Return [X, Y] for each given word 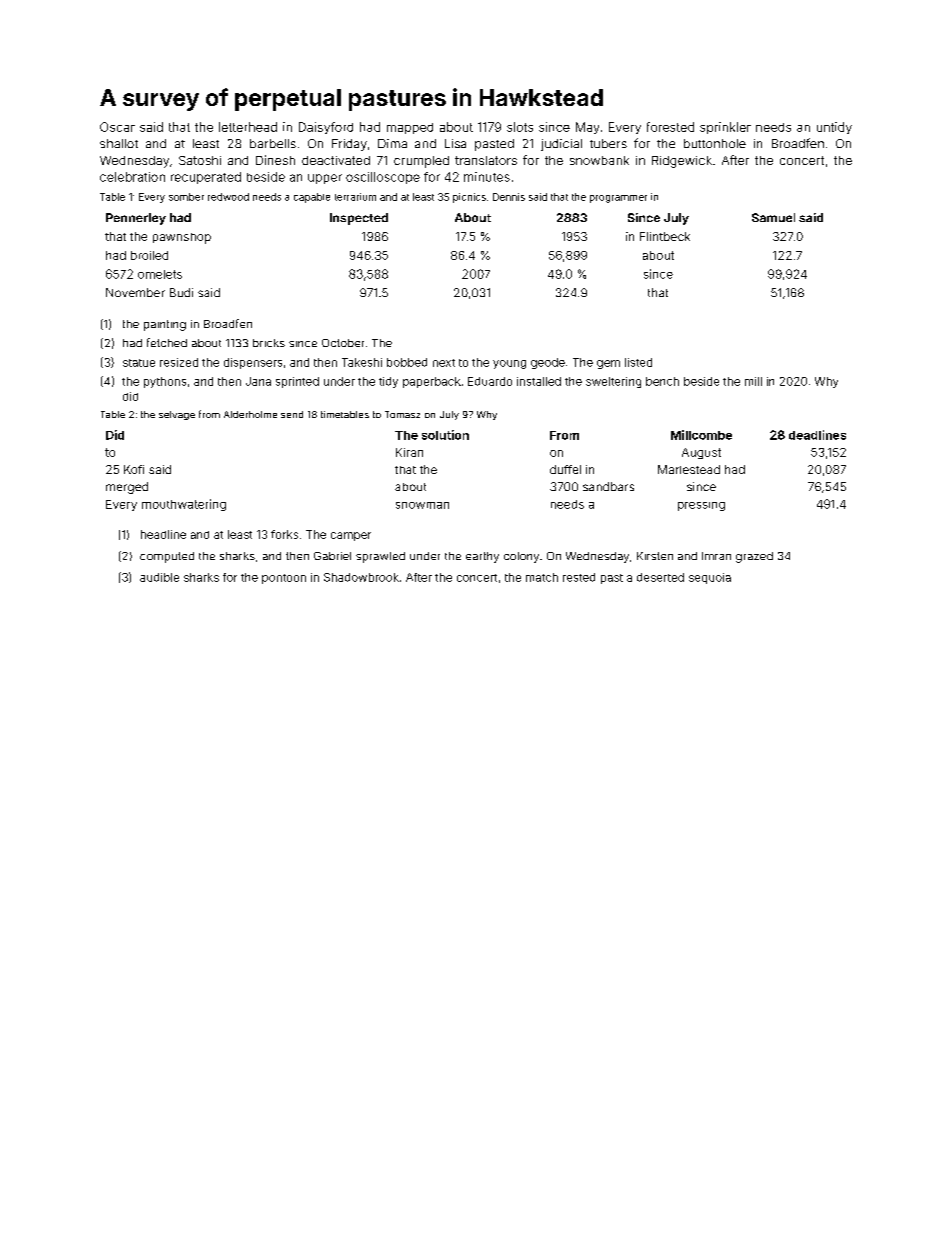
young [509, 364]
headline [163, 534]
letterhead [248, 127]
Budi [181, 292]
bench [662, 381]
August [701, 453]
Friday [349, 145]
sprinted [297, 382]
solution [445, 435]
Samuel [773, 217]
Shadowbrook [361, 577]
